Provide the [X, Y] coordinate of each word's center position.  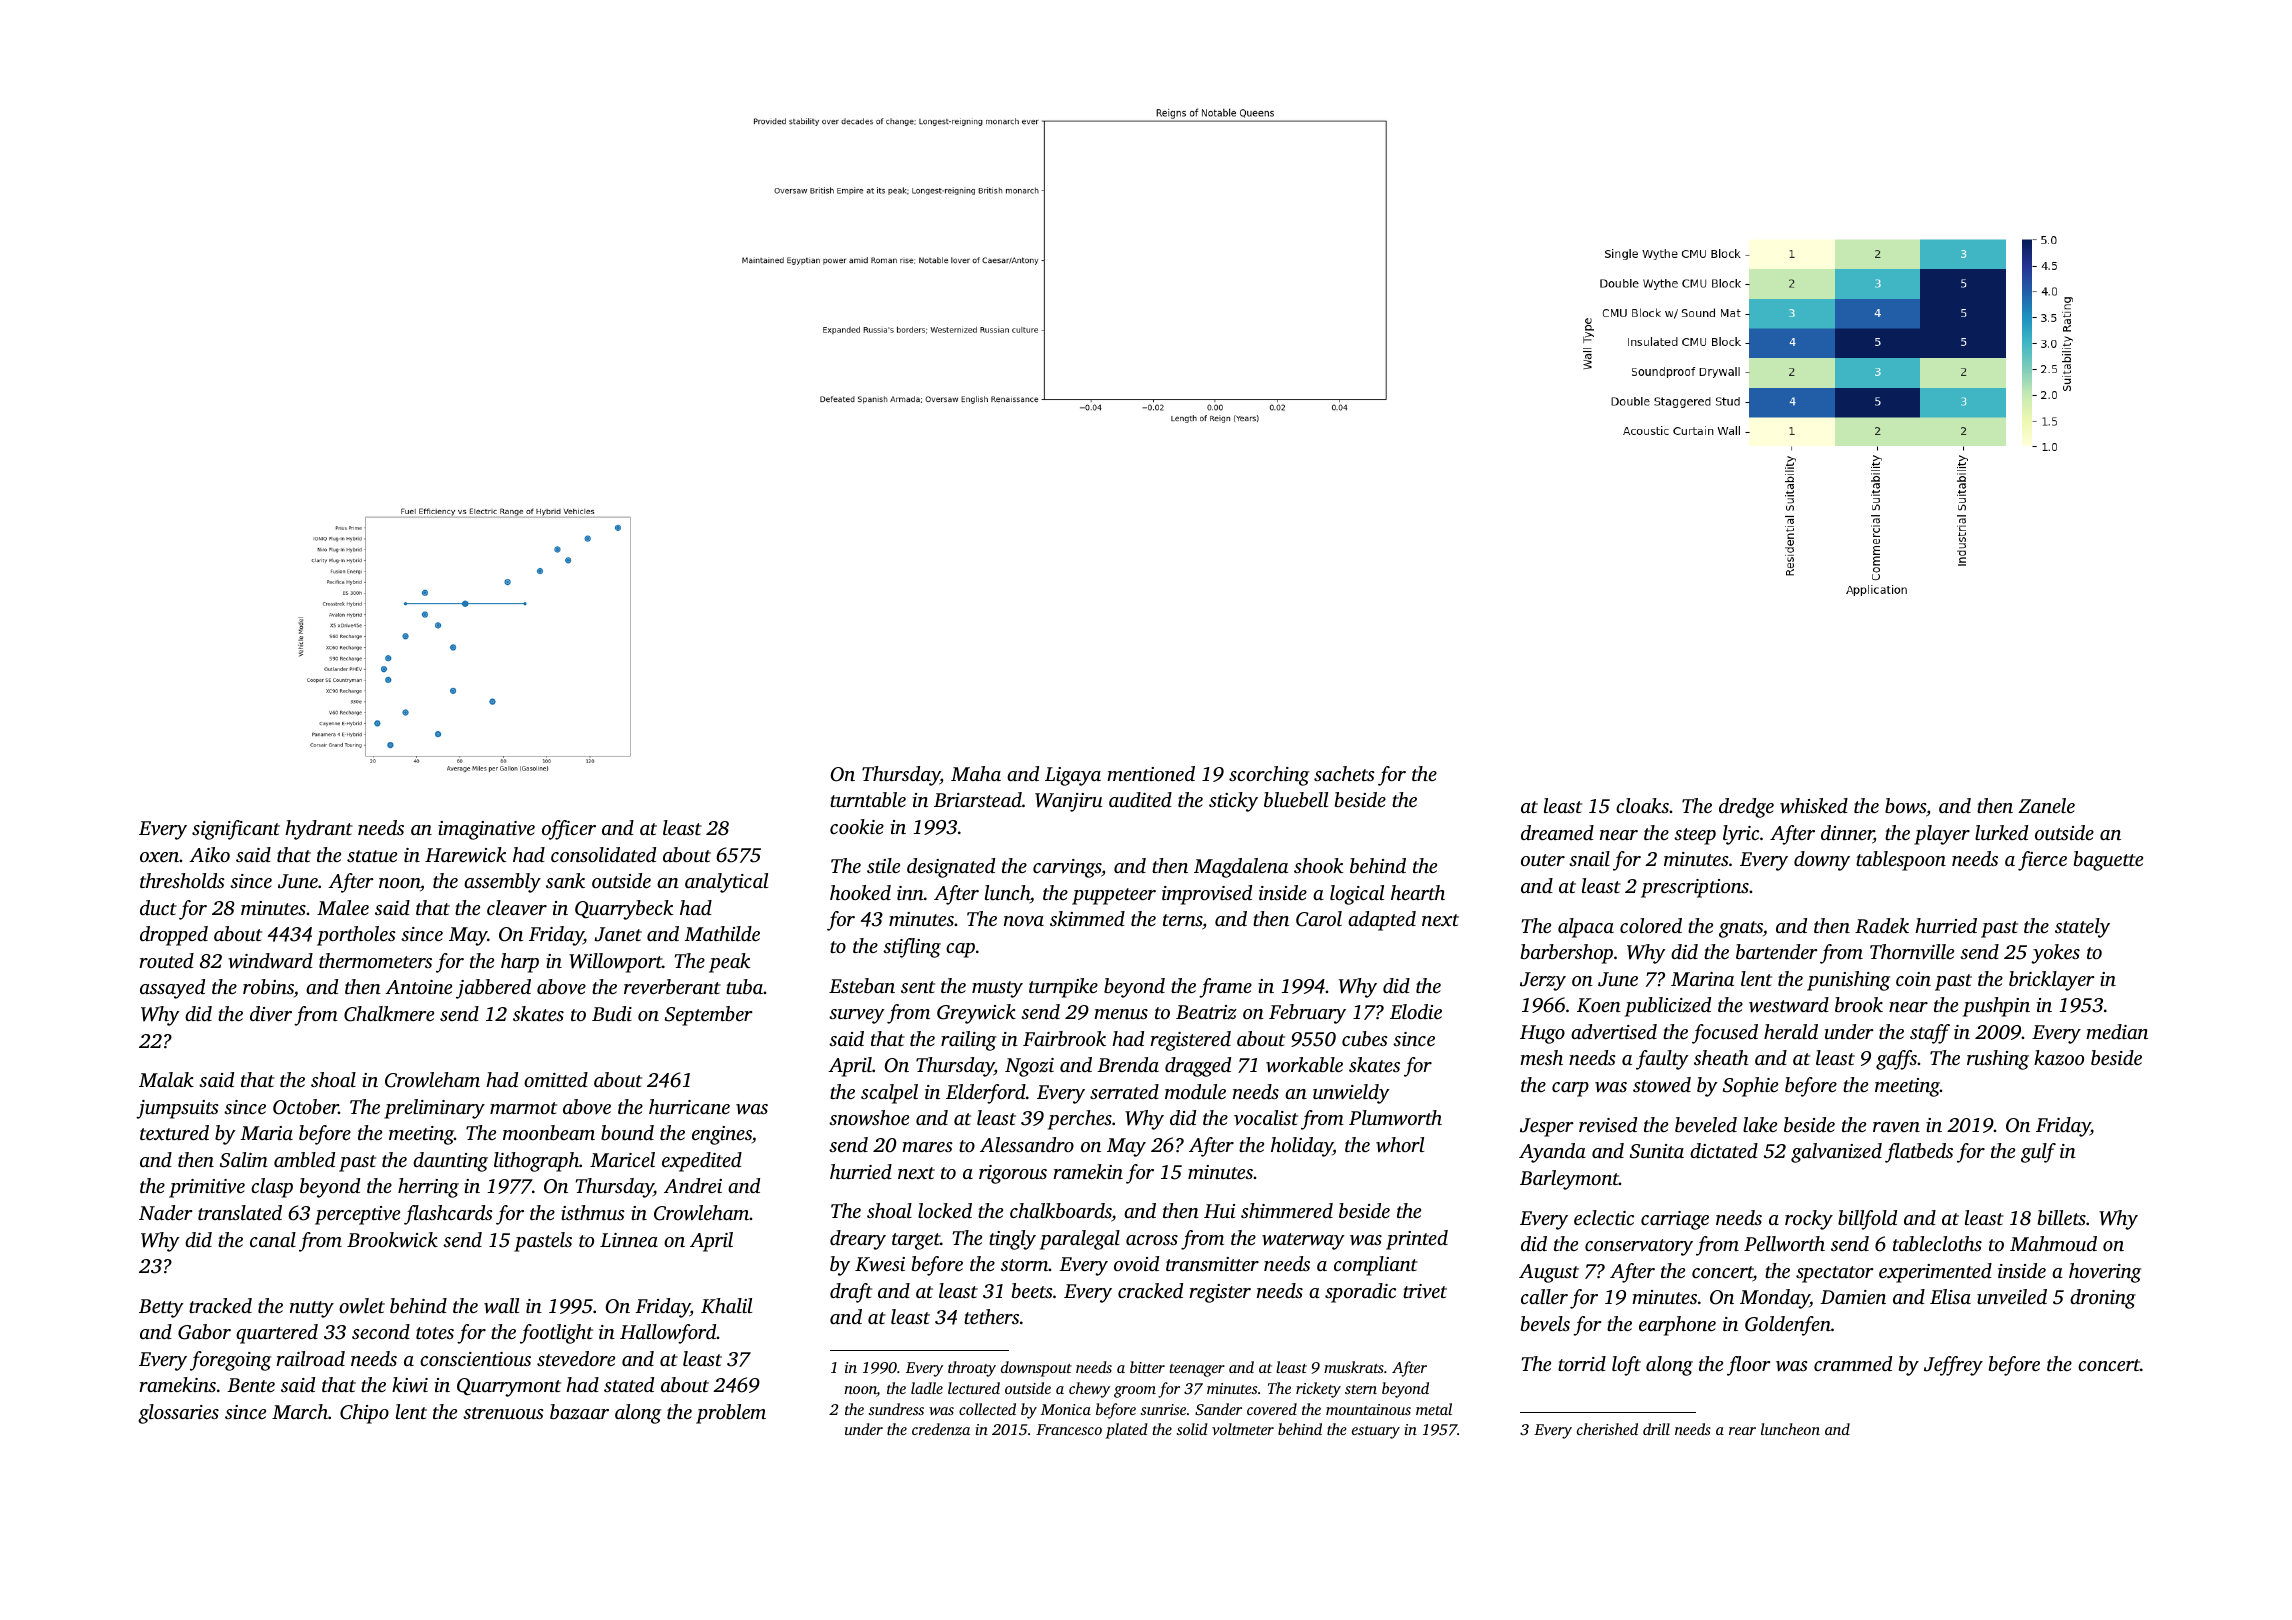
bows [1905, 806]
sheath [1721, 1057]
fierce [2042, 861]
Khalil [726, 1306]
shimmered [1287, 1210]
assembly [502, 883]
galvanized [1836, 1153]
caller [1544, 1296]
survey [857, 1016]
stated [629, 1384]
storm [1025, 1265]
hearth [1418, 892]
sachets [1344, 773]
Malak [166, 1079]
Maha [976, 773]
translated [240, 1212]
